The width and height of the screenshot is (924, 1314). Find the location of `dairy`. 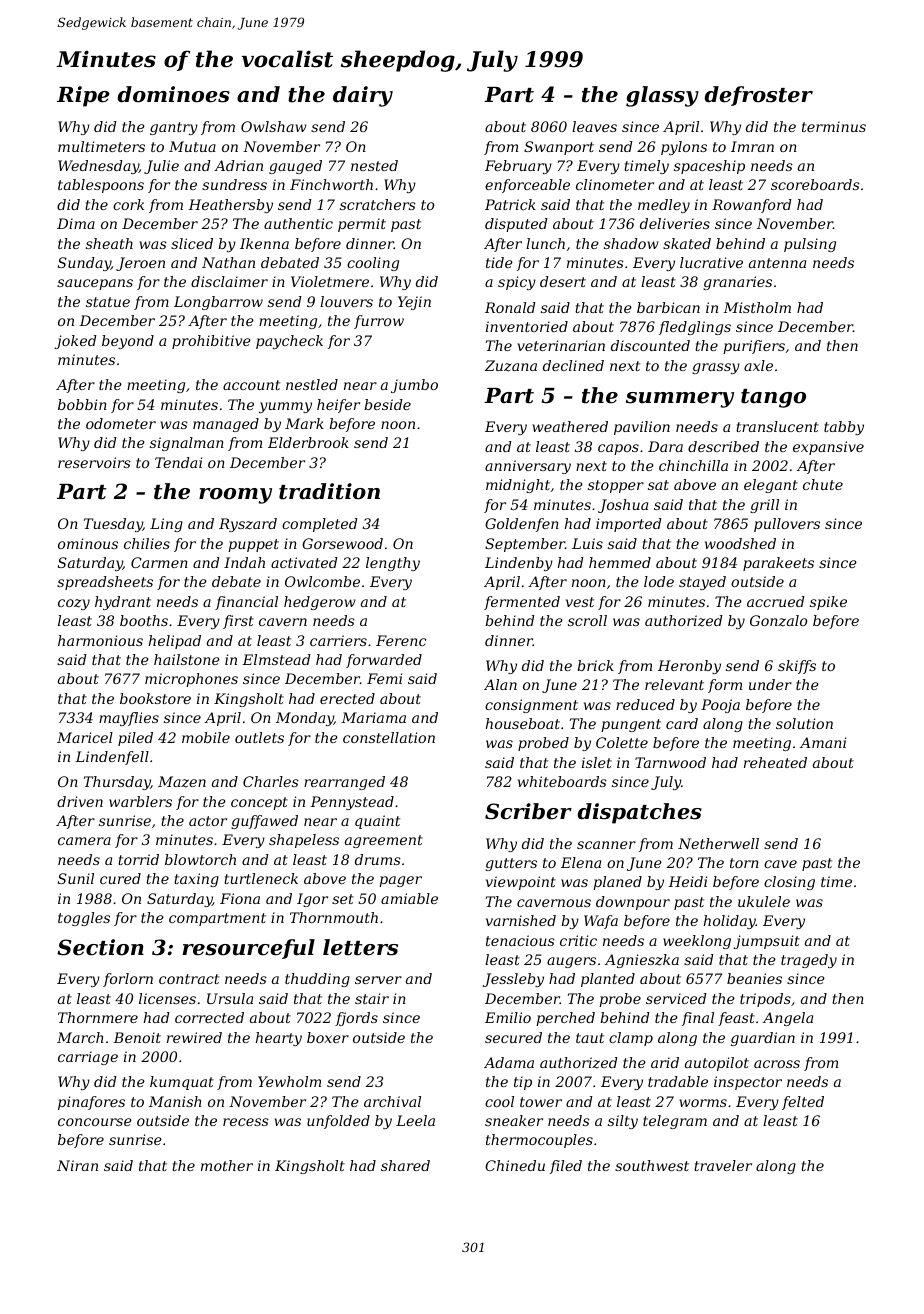

dairy is located at coordinates (363, 96).
